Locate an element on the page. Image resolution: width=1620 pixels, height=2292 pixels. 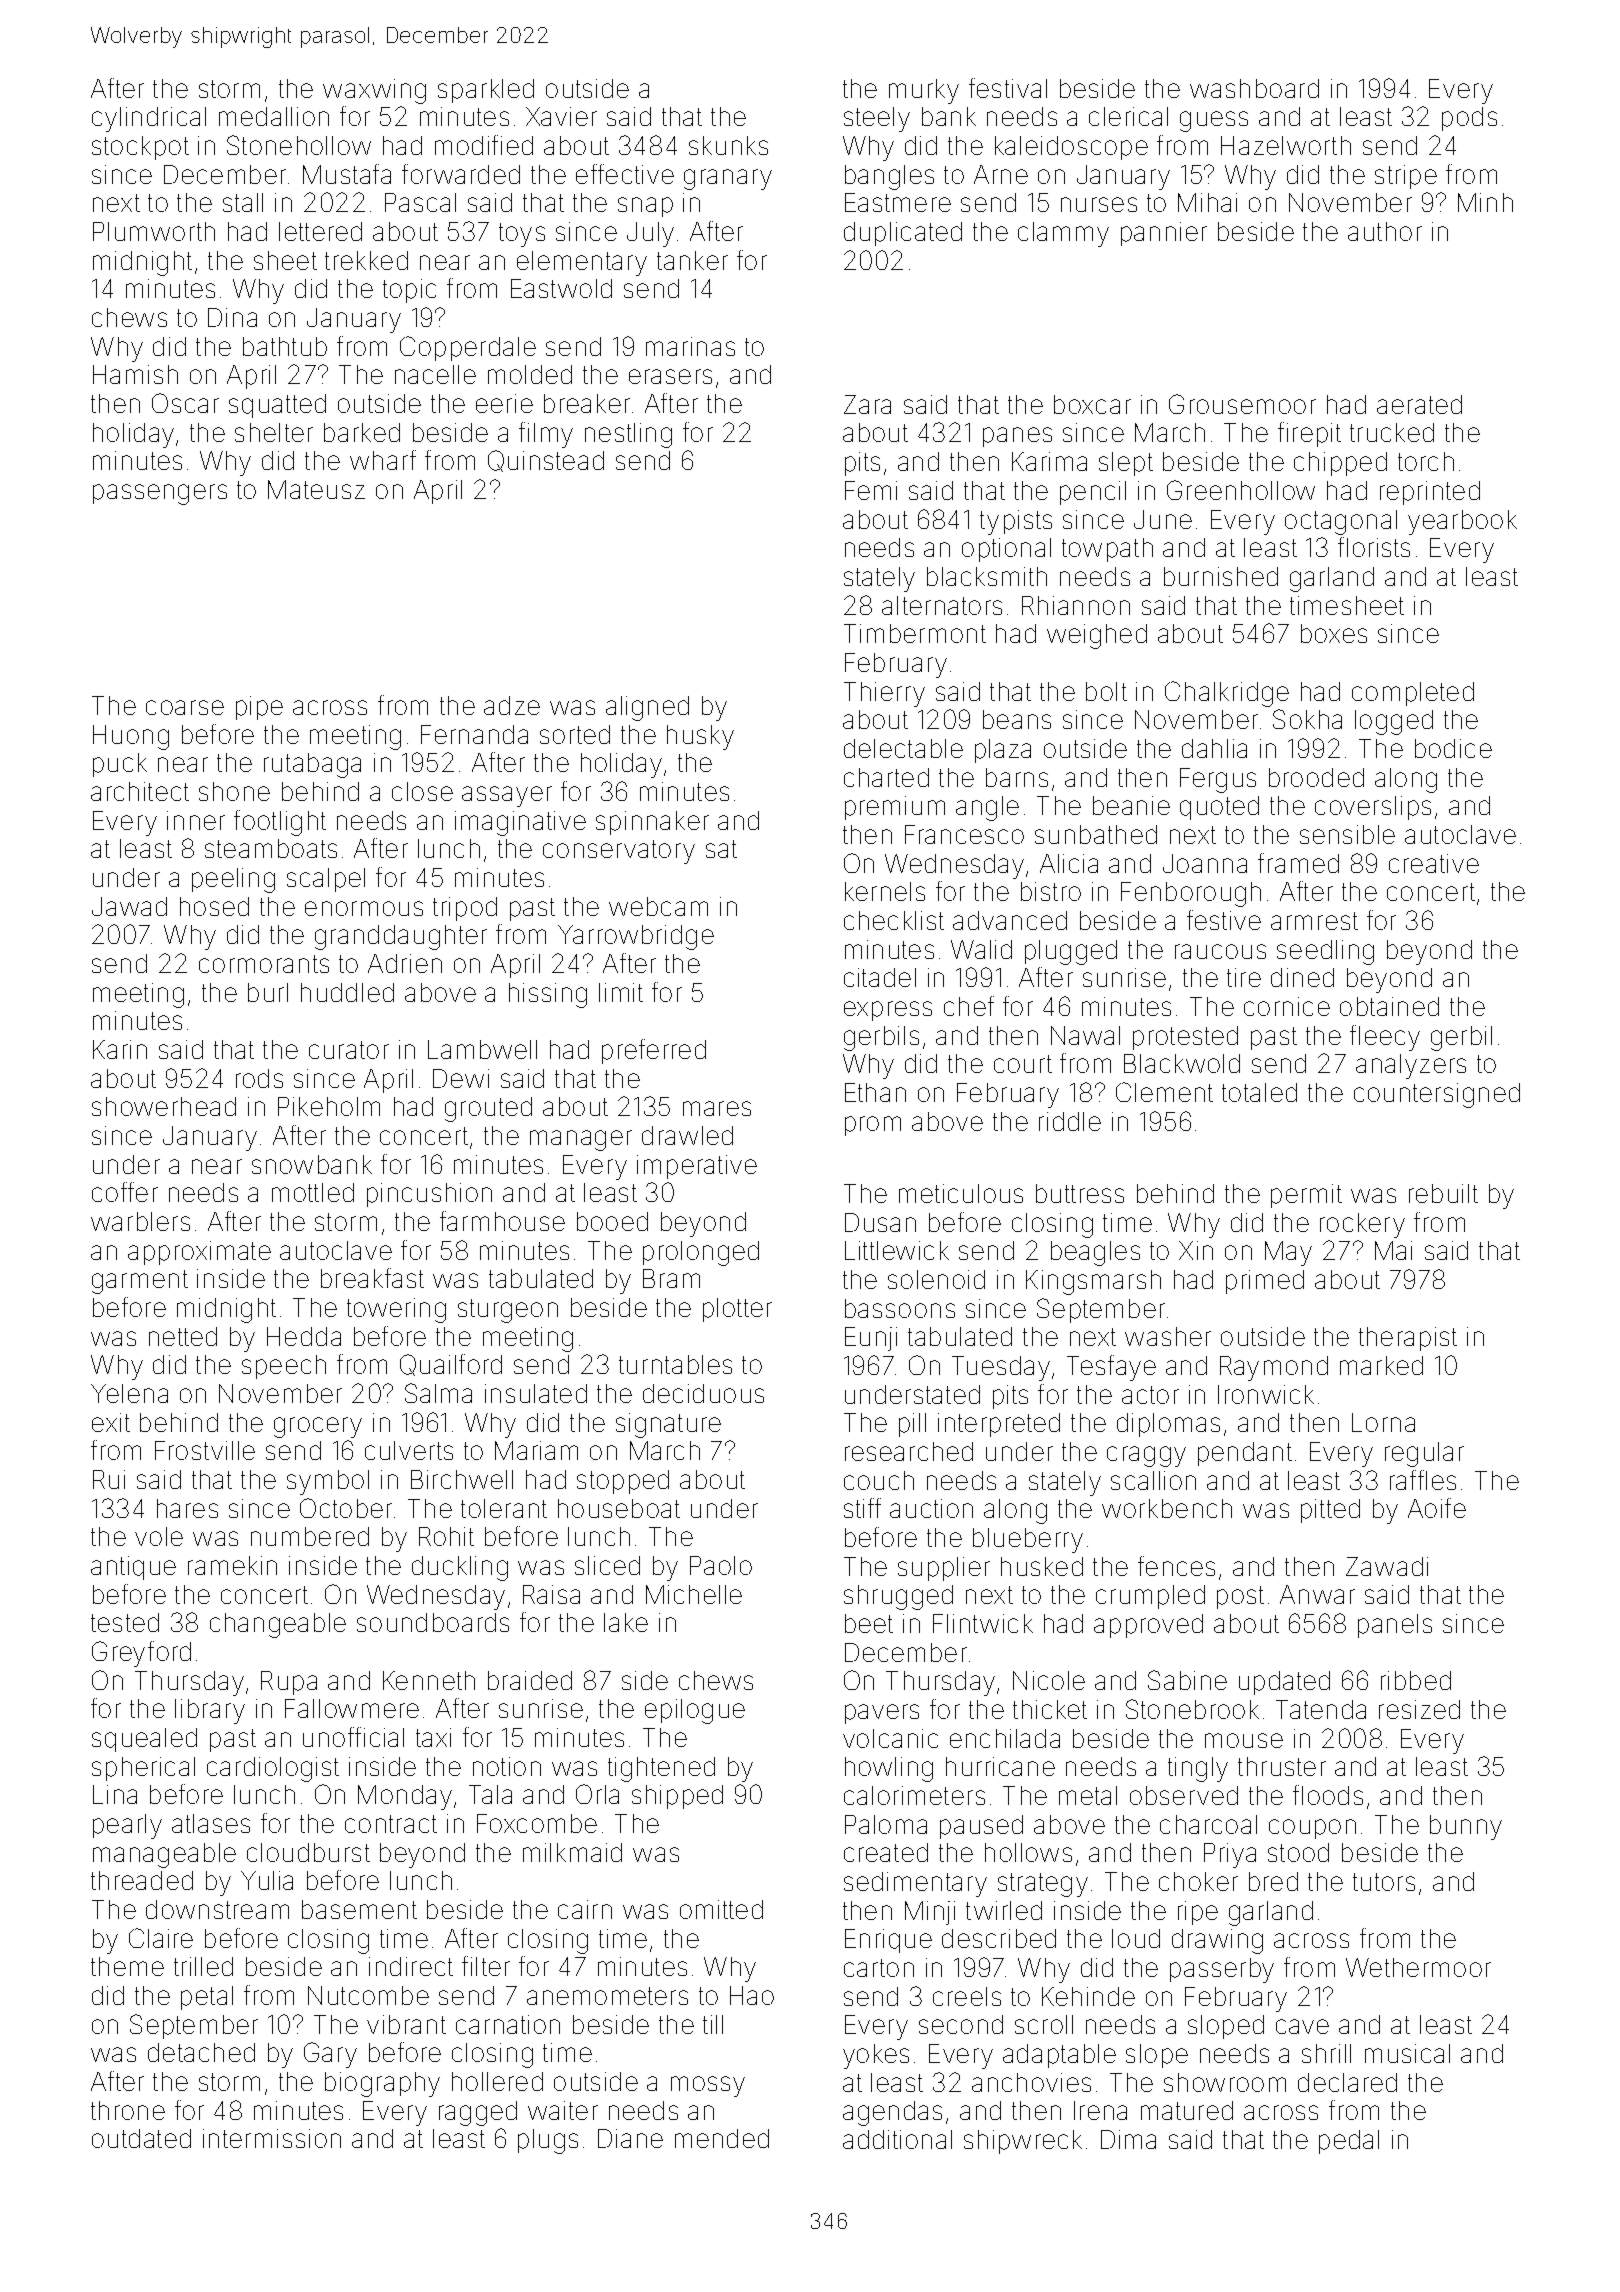
dahlia is located at coordinates (1214, 748).
